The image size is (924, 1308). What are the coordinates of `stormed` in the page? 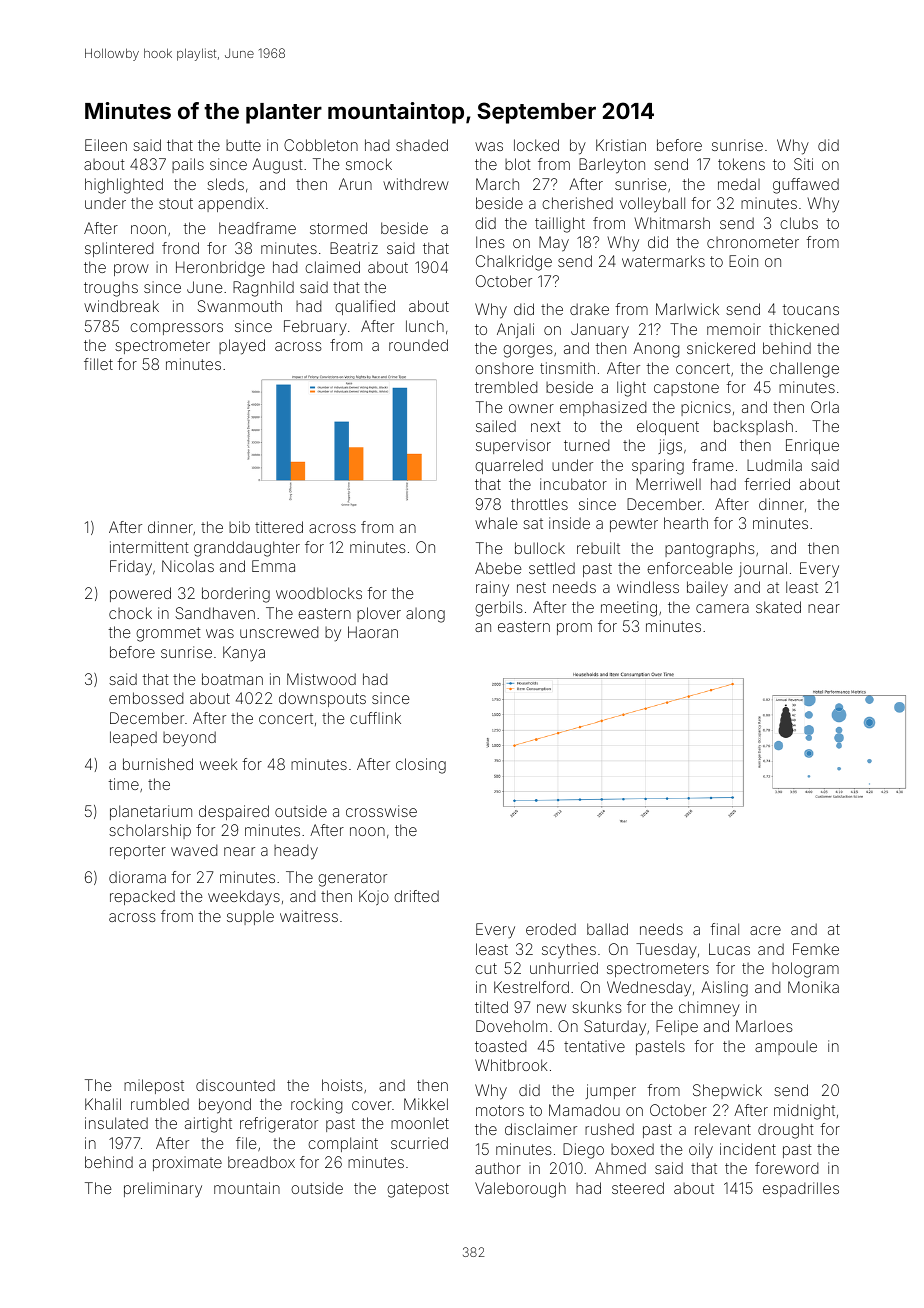 It's located at (338, 228).
